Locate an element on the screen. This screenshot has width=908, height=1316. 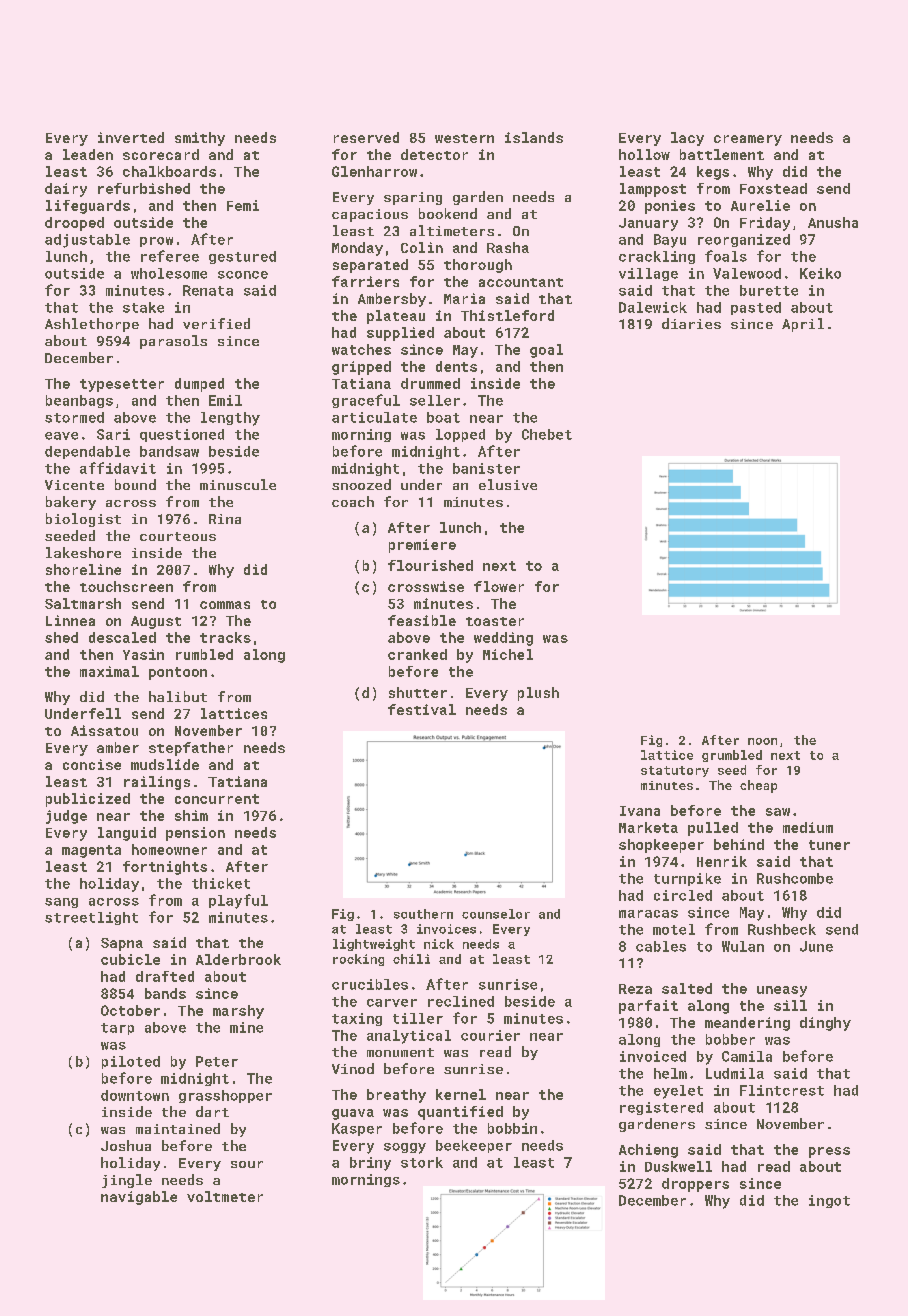
wedding is located at coordinates (503, 639).
